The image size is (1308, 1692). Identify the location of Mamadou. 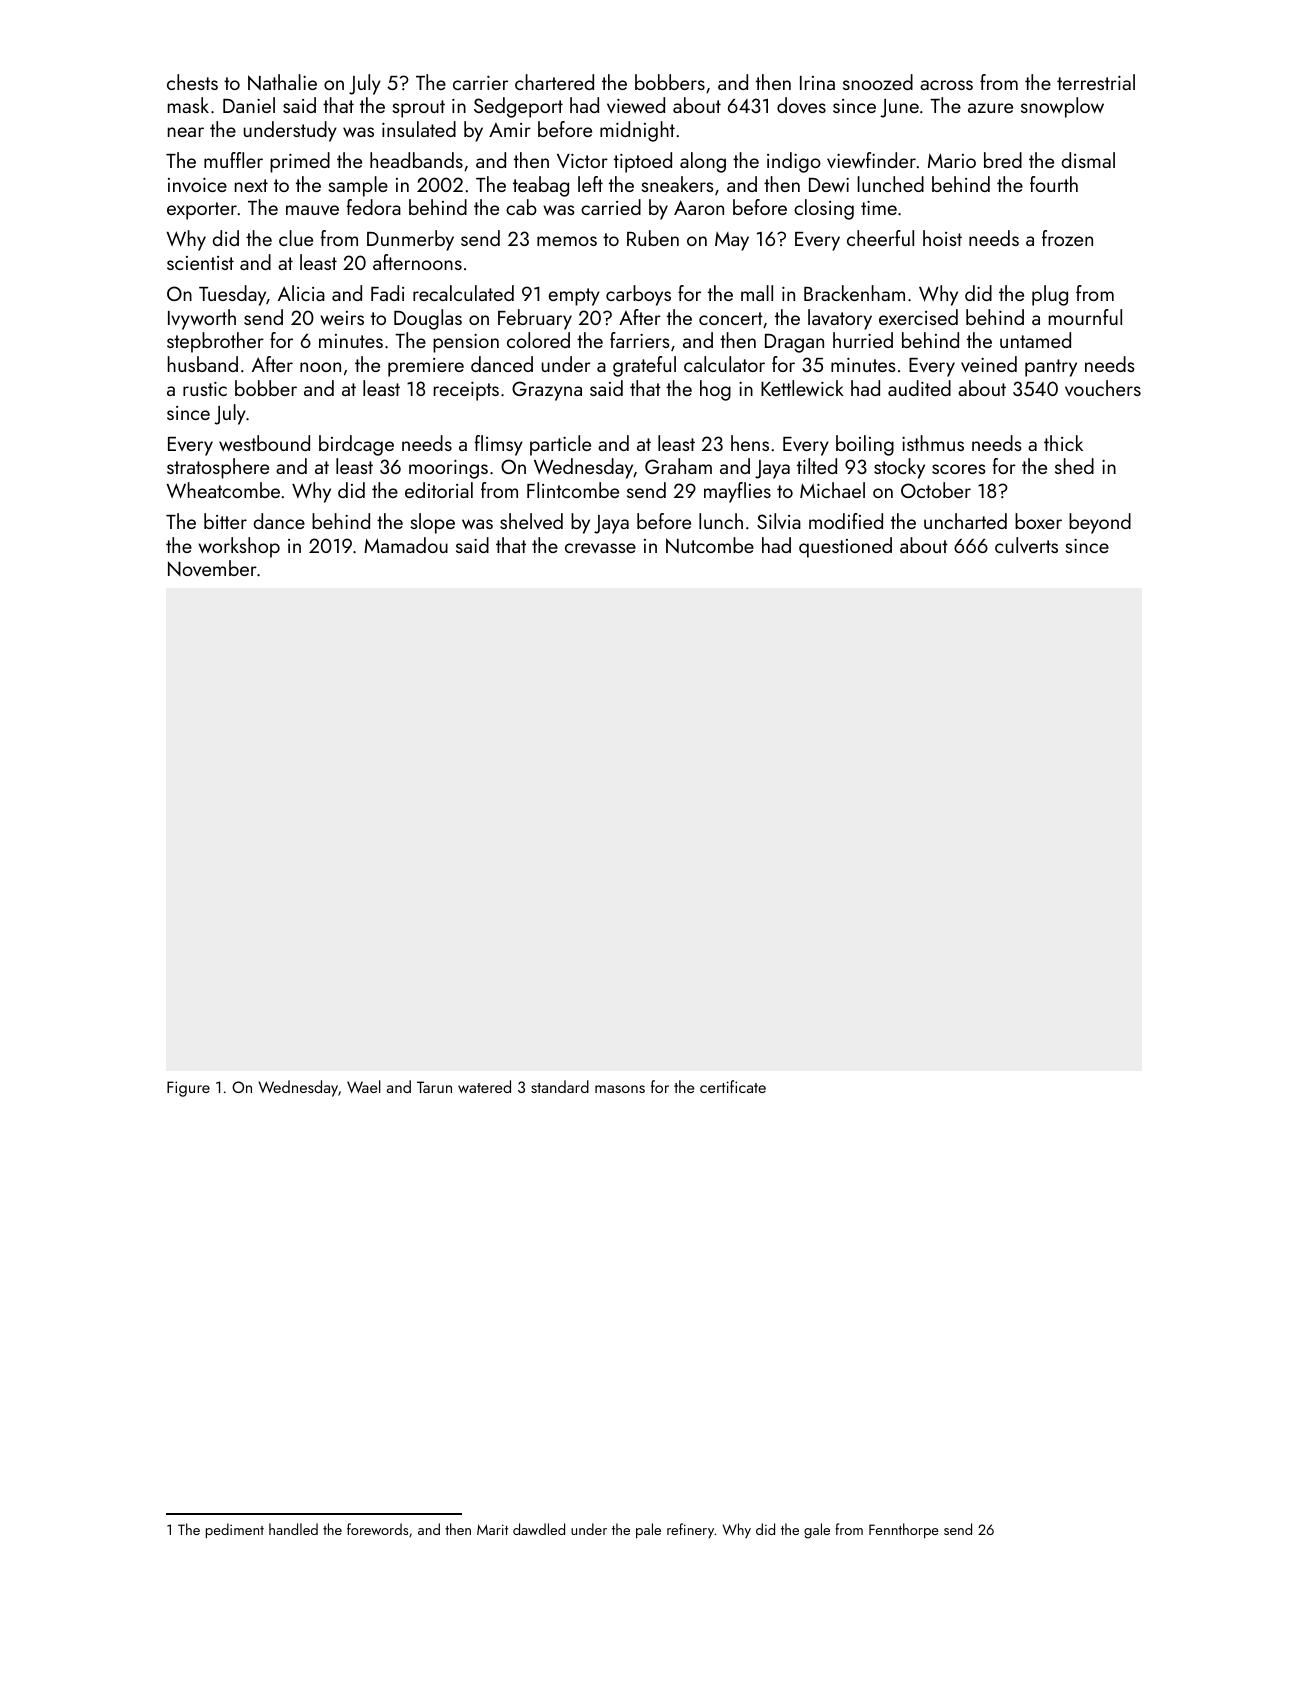
(406, 545).
